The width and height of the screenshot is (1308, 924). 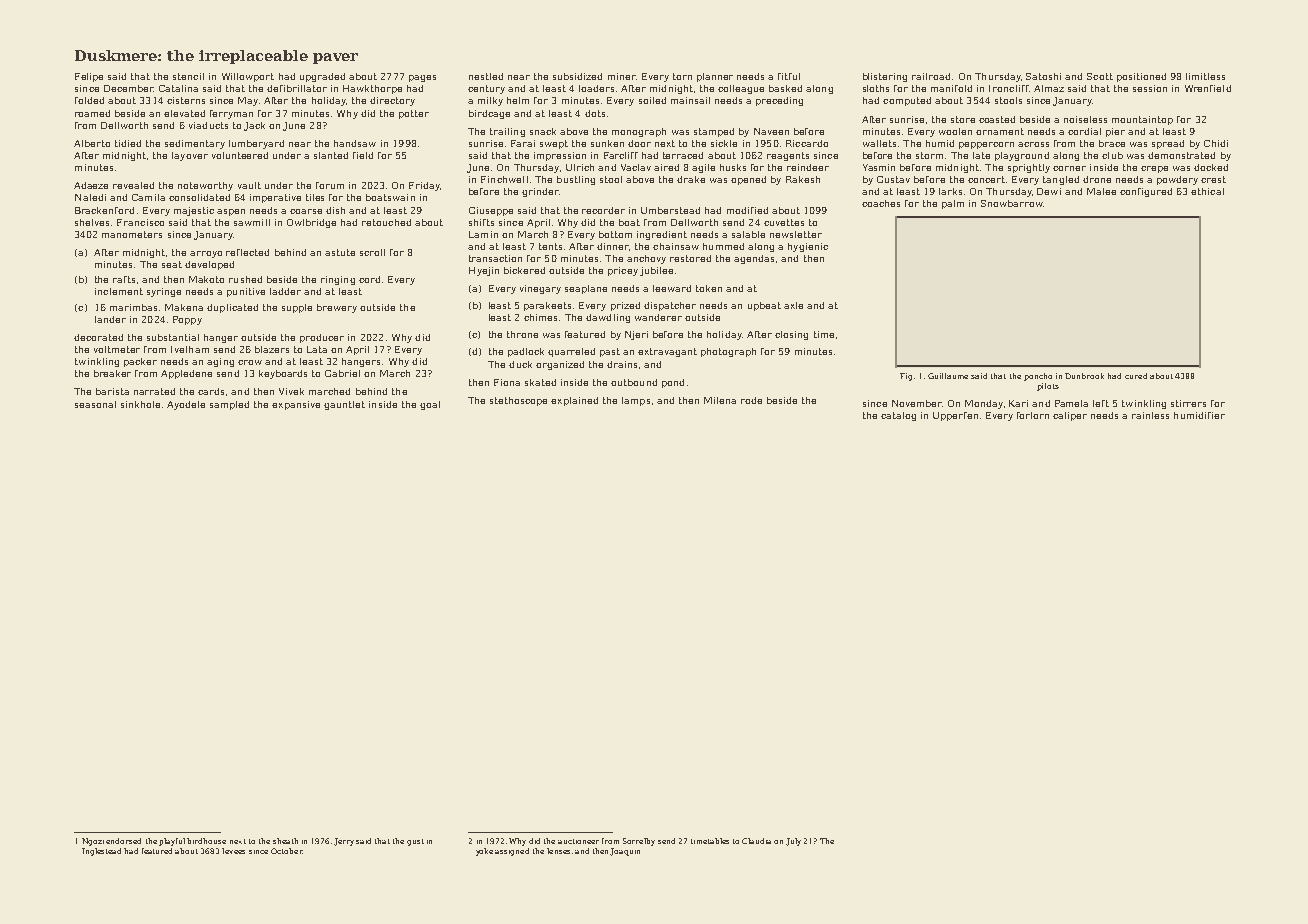 What do you see at coordinates (955, 131) in the screenshot?
I see `woolen` at bounding box center [955, 131].
